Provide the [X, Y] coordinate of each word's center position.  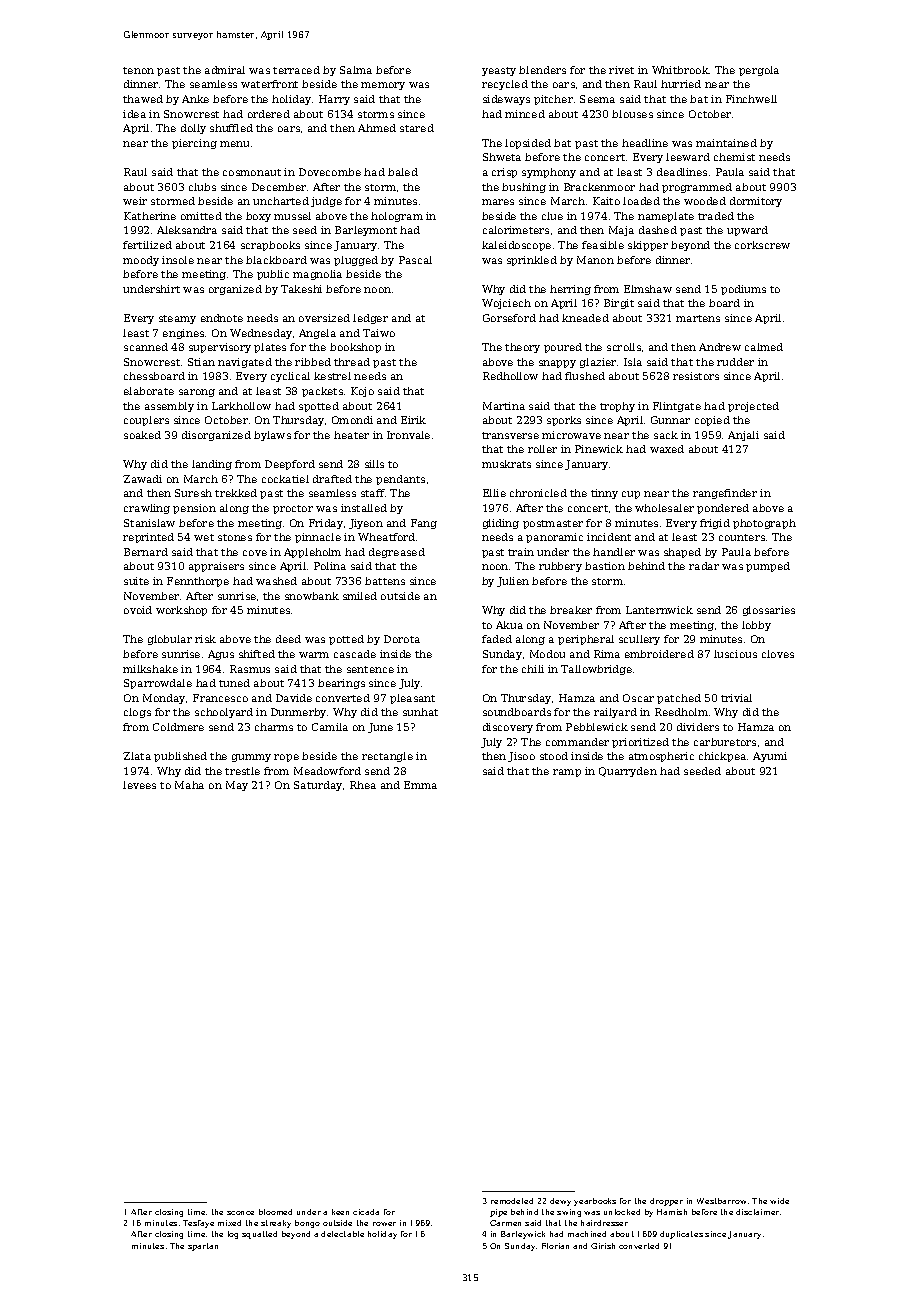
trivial [736, 698]
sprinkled [532, 261]
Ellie [494, 493]
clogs [137, 713]
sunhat [420, 712]
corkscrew [762, 245]
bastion [605, 566]
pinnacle [318, 538]
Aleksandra [187, 230]
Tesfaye [198, 1224]
